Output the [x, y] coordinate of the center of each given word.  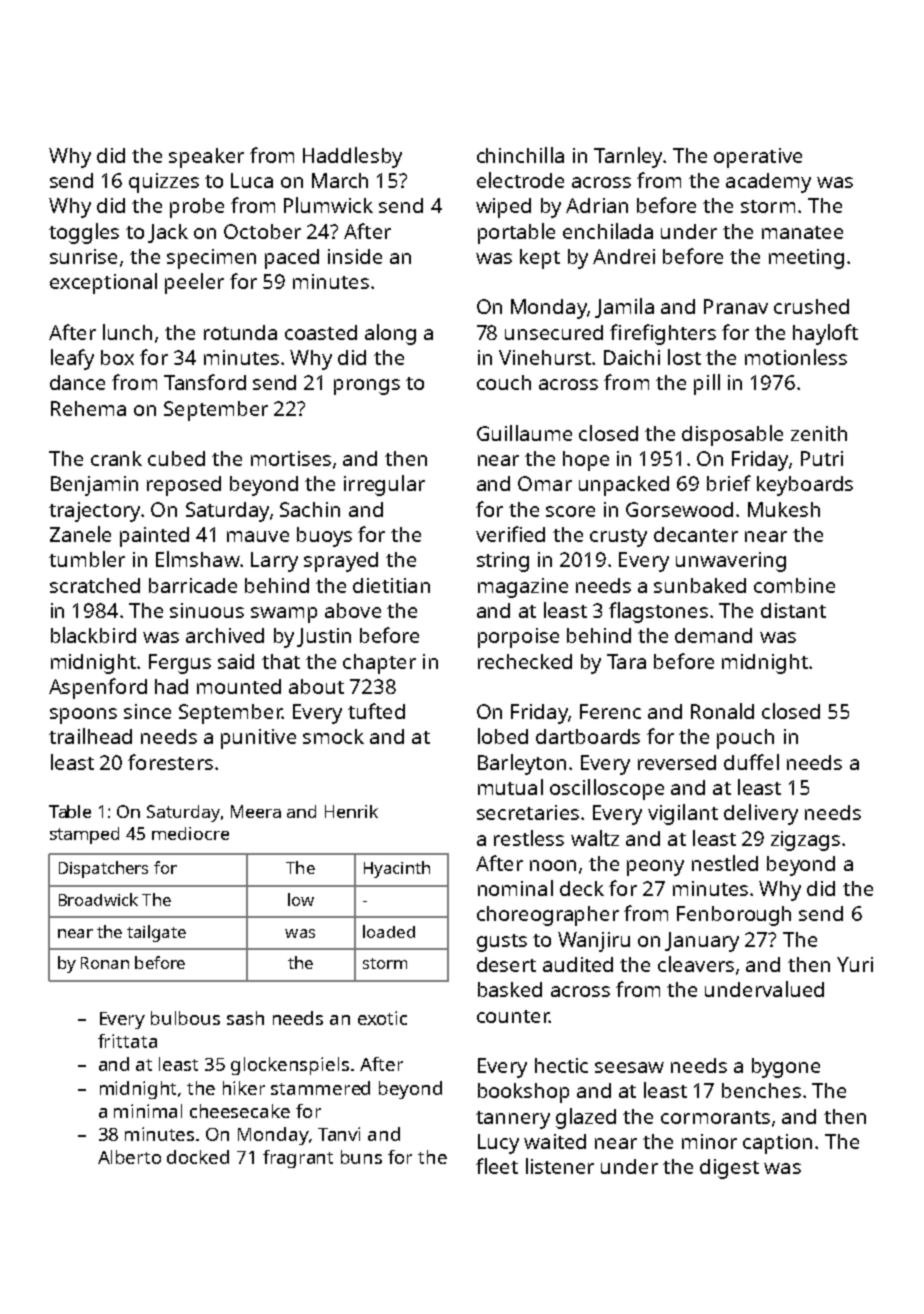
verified [510, 534]
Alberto [129, 1157]
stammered [320, 1088]
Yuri [855, 964]
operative [758, 158]
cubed [176, 458]
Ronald [722, 711]
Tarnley [628, 157]
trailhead [90, 736]
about [316, 686]
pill [707, 384]
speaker [206, 158]
